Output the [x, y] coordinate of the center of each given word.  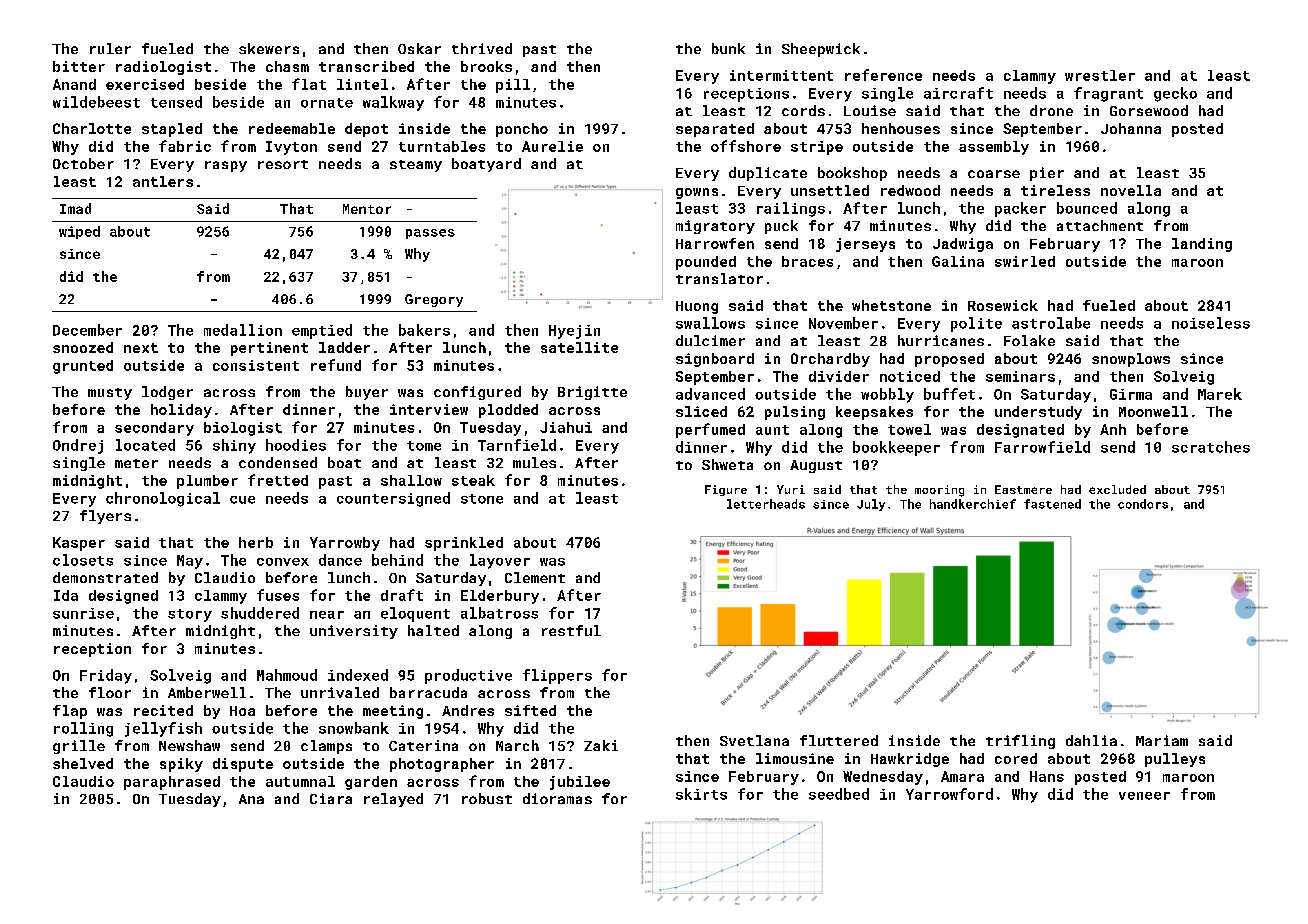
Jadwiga [963, 245]
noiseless [1211, 323]
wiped [79, 232]
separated [715, 130]
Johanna [1131, 128]
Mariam [1162, 740]
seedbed [839, 794]
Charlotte [92, 128]
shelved [83, 763]
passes [430, 234]
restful [571, 630]
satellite [579, 347]
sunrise [83, 613]
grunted [83, 367]
